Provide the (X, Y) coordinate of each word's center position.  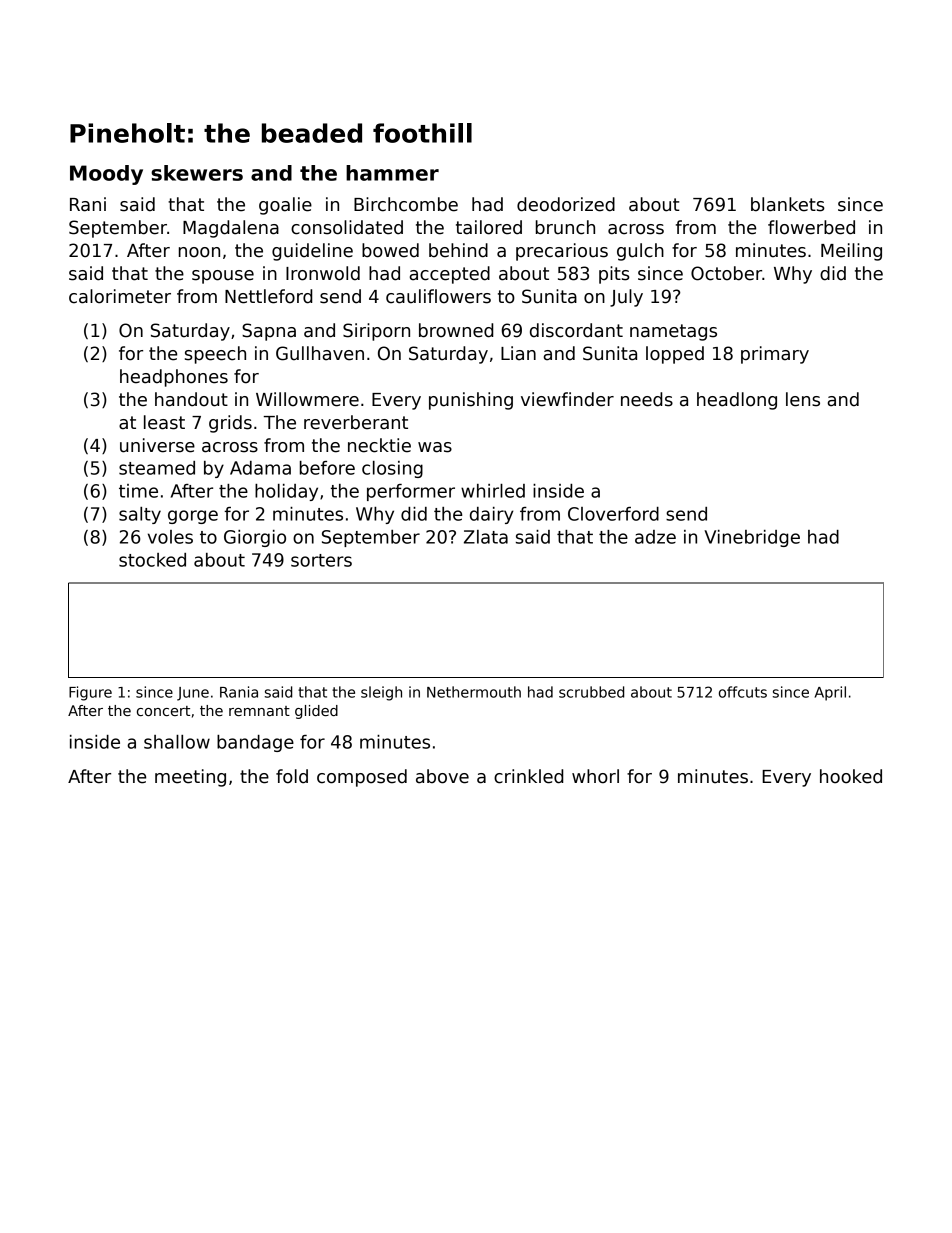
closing (392, 469)
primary (775, 355)
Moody (106, 175)
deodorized (566, 204)
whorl (595, 776)
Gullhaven (320, 353)
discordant (576, 330)
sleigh (381, 693)
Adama (260, 468)
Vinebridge (752, 538)
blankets (788, 204)
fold (292, 776)
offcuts (743, 692)
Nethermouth (474, 692)
